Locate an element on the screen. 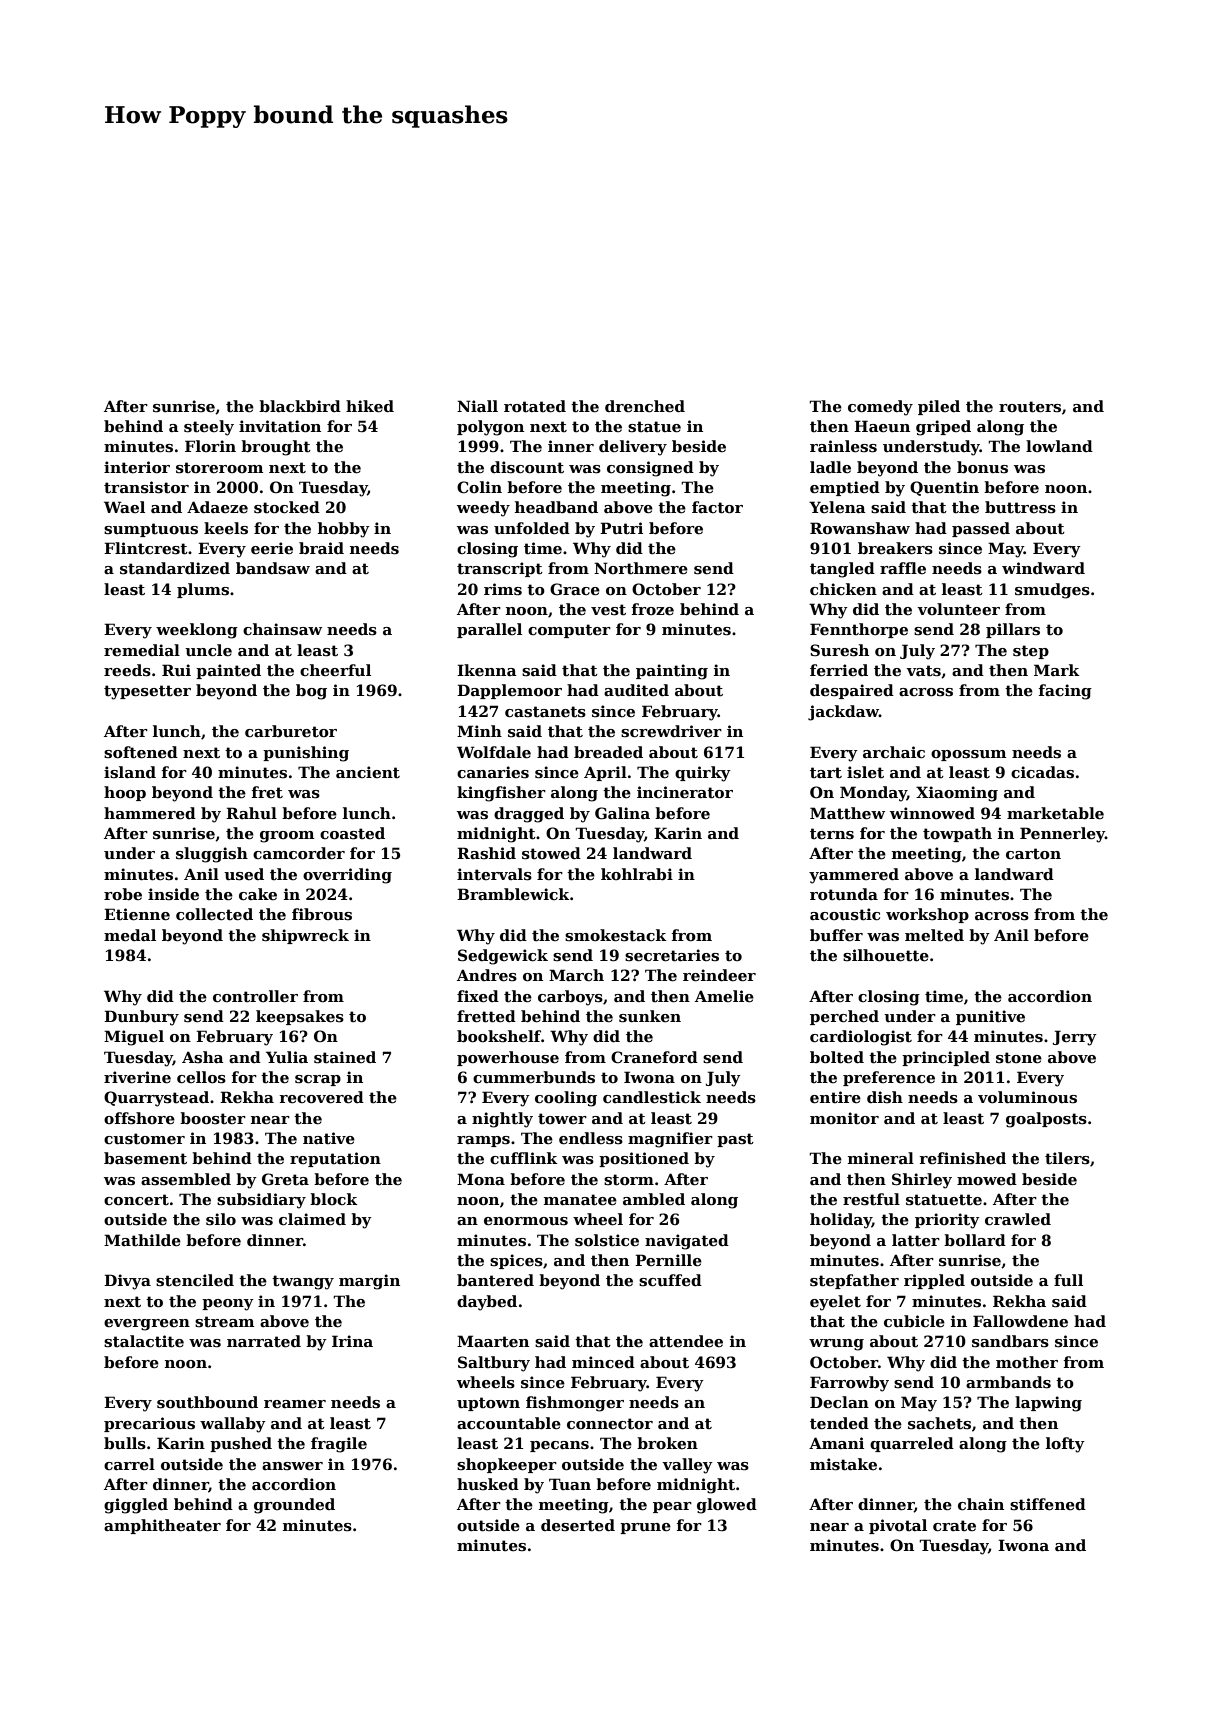 The image size is (1214, 1717). stalactite is located at coordinates (144, 1341).
